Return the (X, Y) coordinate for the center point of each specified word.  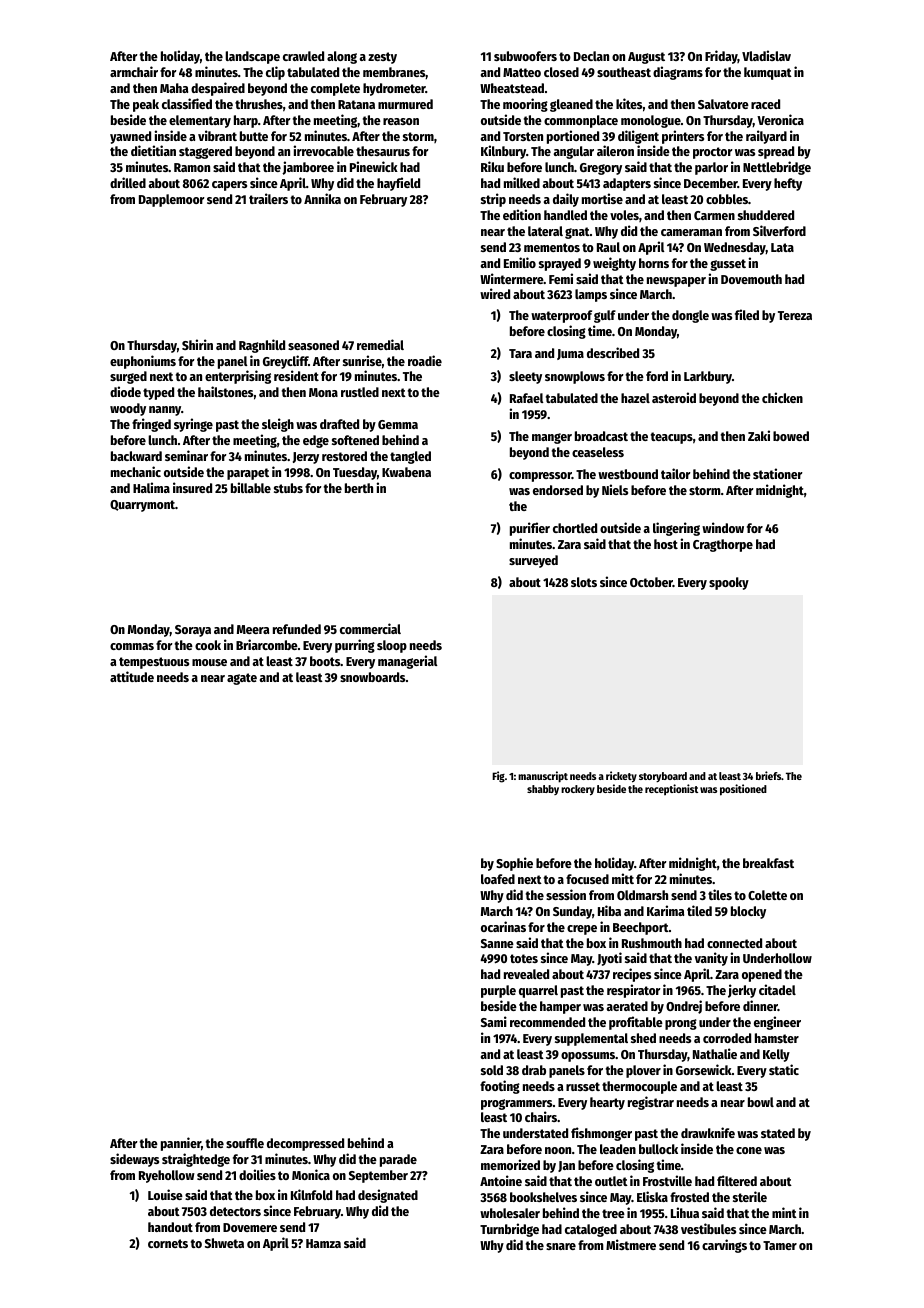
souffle (245, 1143)
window (723, 527)
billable (251, 487)
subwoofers (525, 56)
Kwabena (406, 472)
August (646, 58)
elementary (200, 121)
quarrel (538, 991)
